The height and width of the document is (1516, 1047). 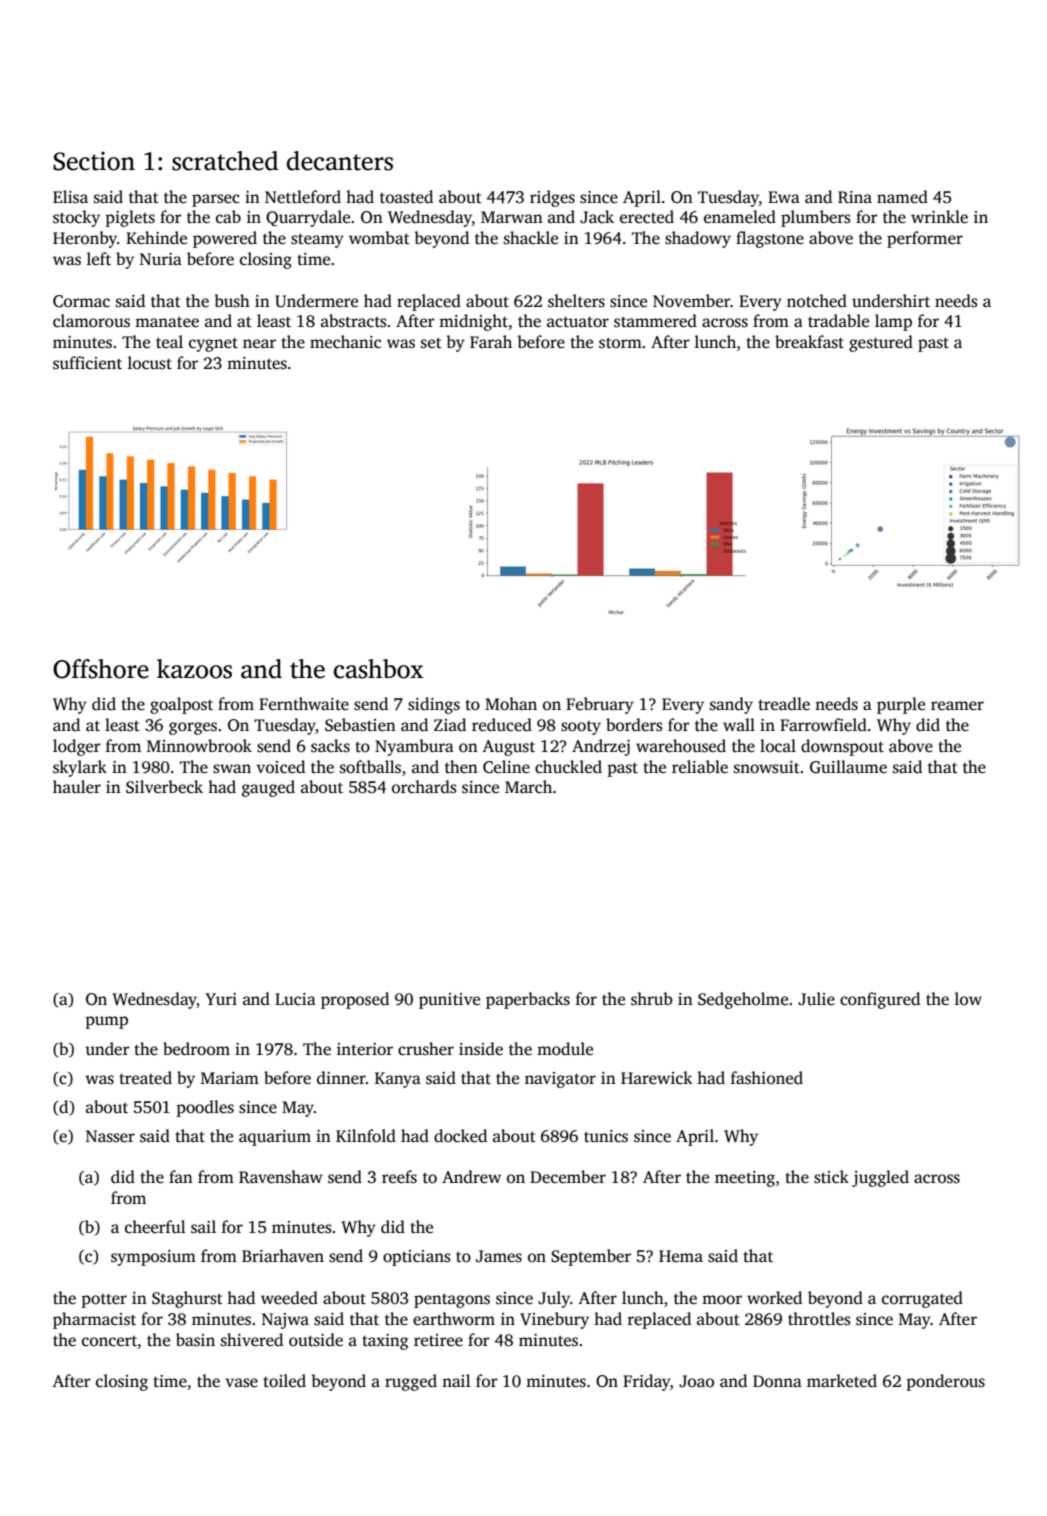 I want to click on Rina, so click(x=855, y=197).
